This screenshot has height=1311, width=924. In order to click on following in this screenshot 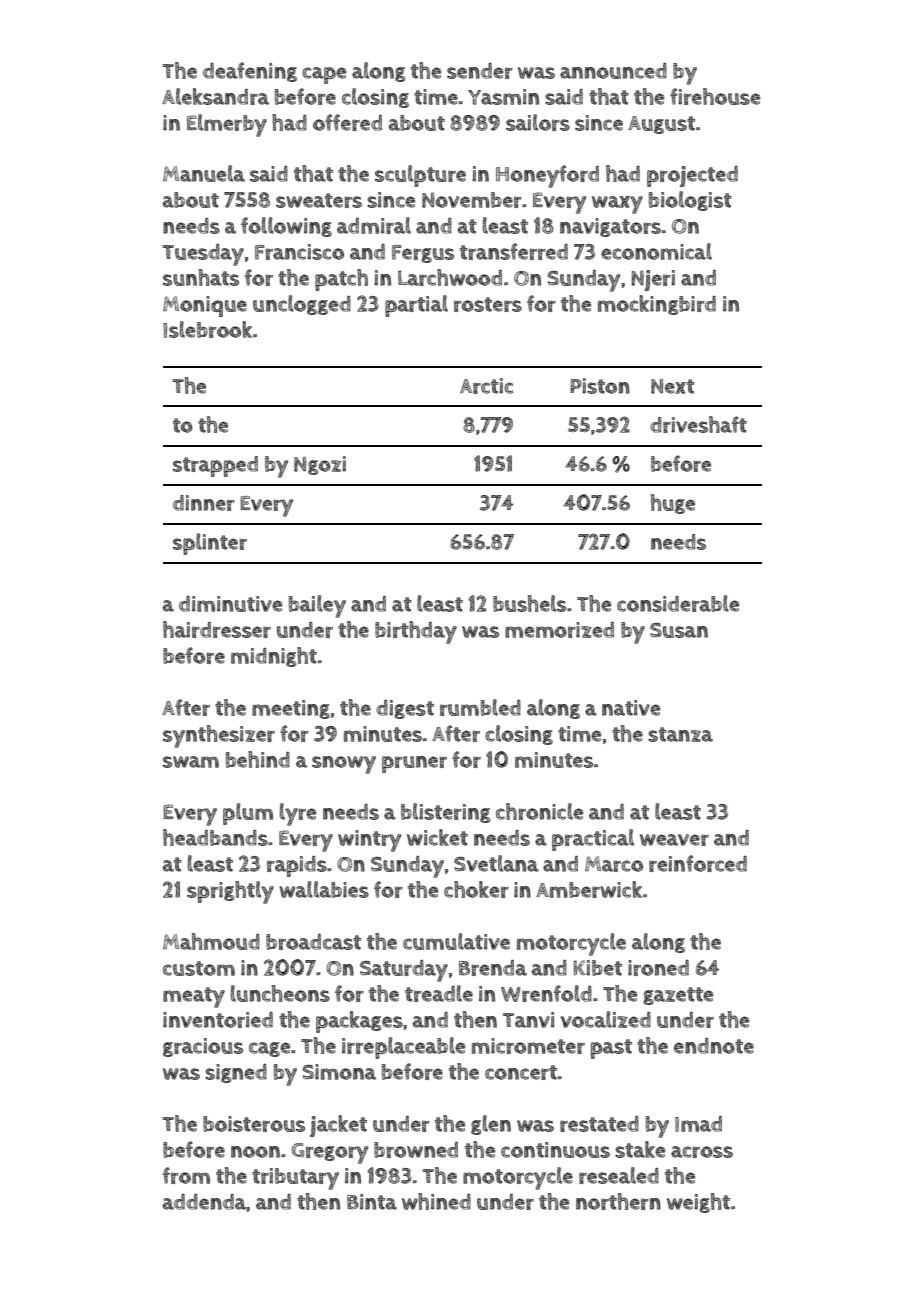, I will do `click(286, 227)`.
